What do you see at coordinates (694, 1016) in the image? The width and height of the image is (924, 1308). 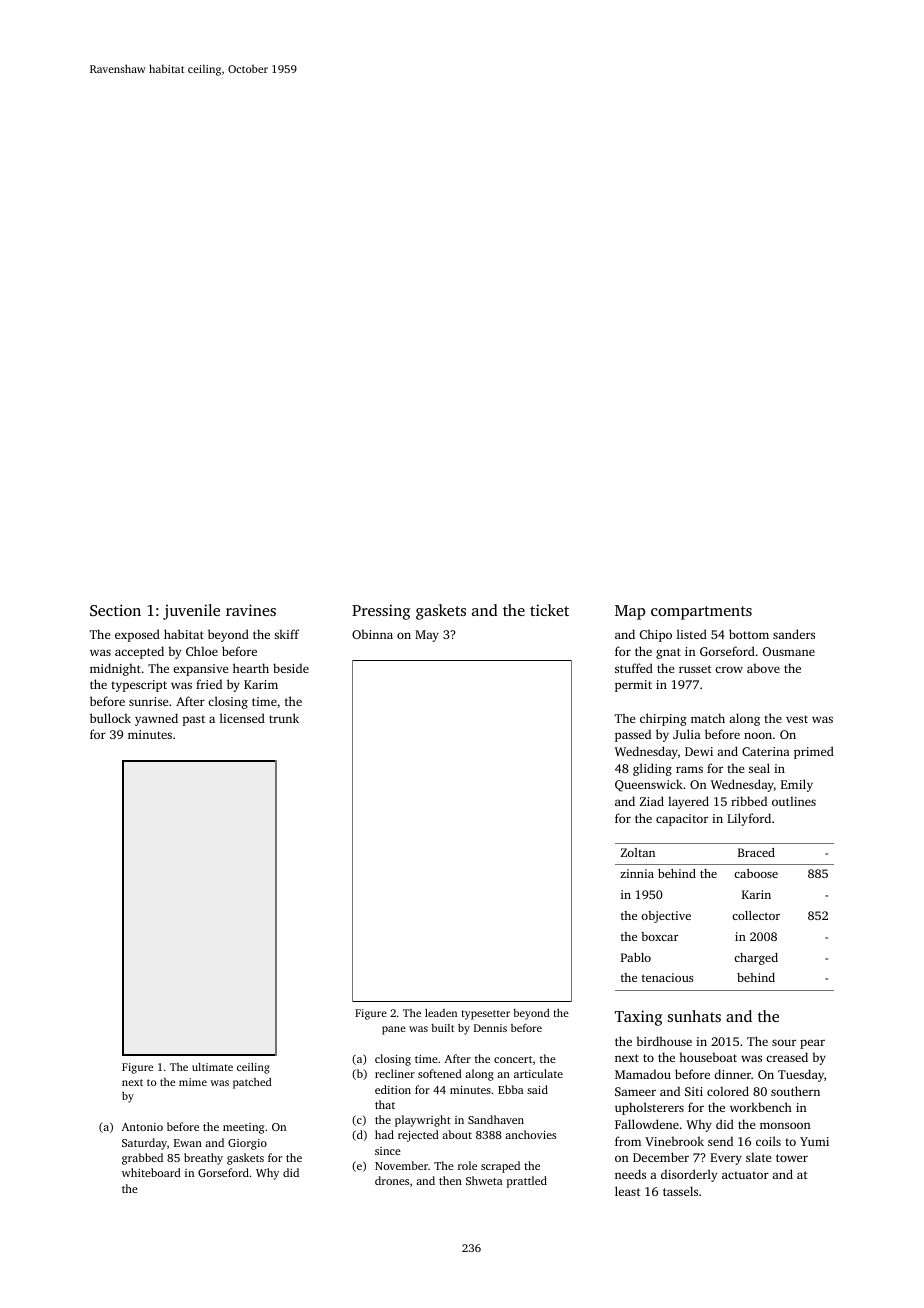 I see `sunhats` at bounding box center [694, 1016].
